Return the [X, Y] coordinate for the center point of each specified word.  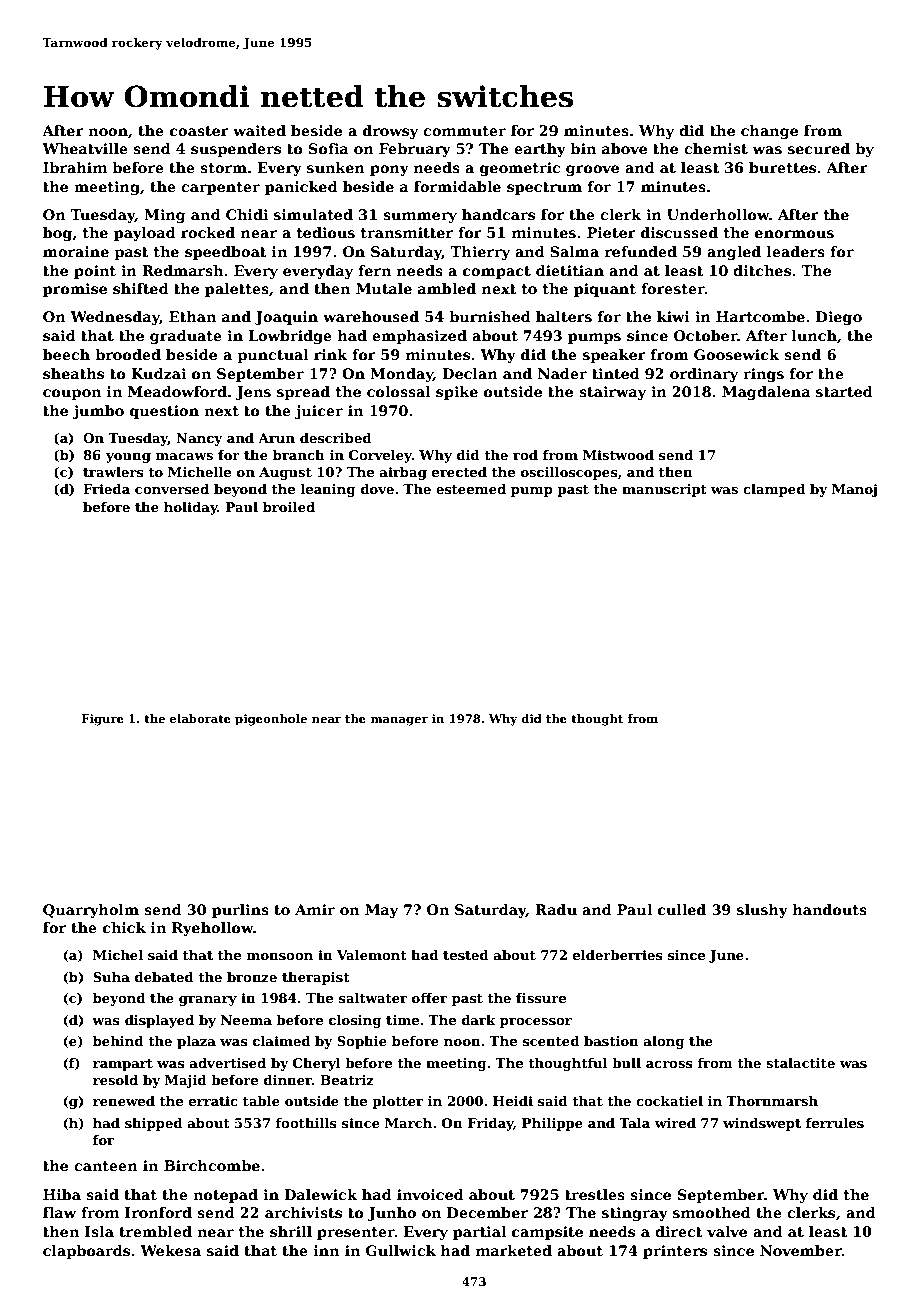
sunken [336, 167]
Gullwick [401, 1250]
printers [675, 1252]
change [769, 132]
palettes [237, 290]
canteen [106, 1166]
